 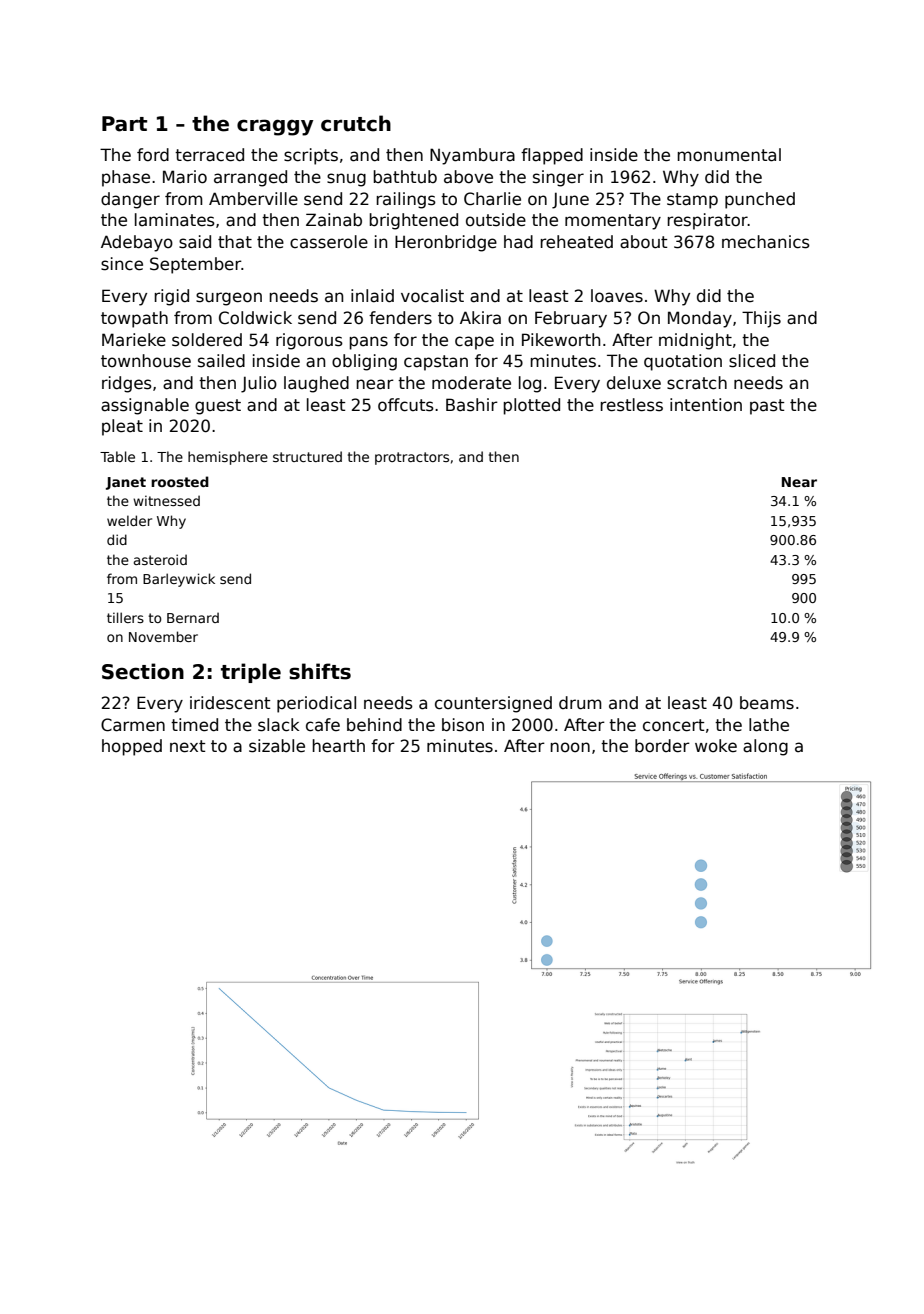 What do you see at coordinates (692, 201) in the document?
I see `stamp` at bounding box center [692, 201].
